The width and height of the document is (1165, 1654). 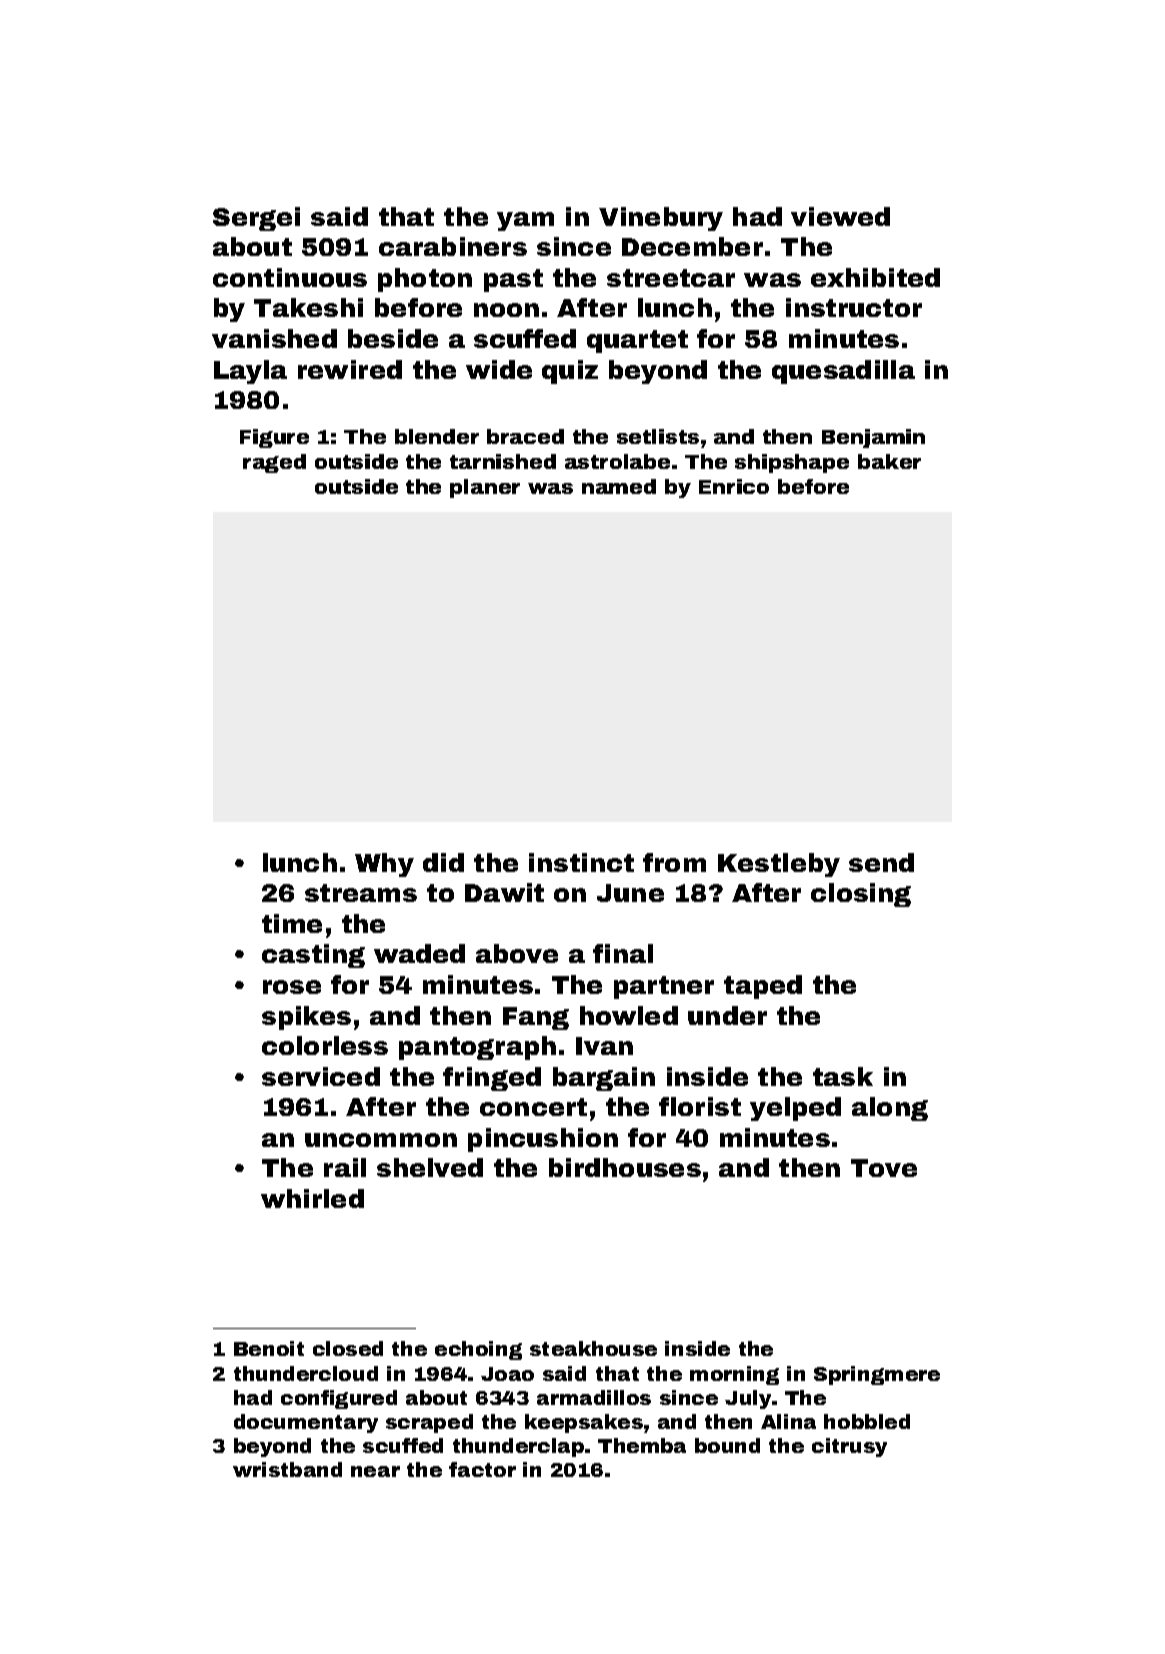 I want to click on send, so click(x=881, y=862).
